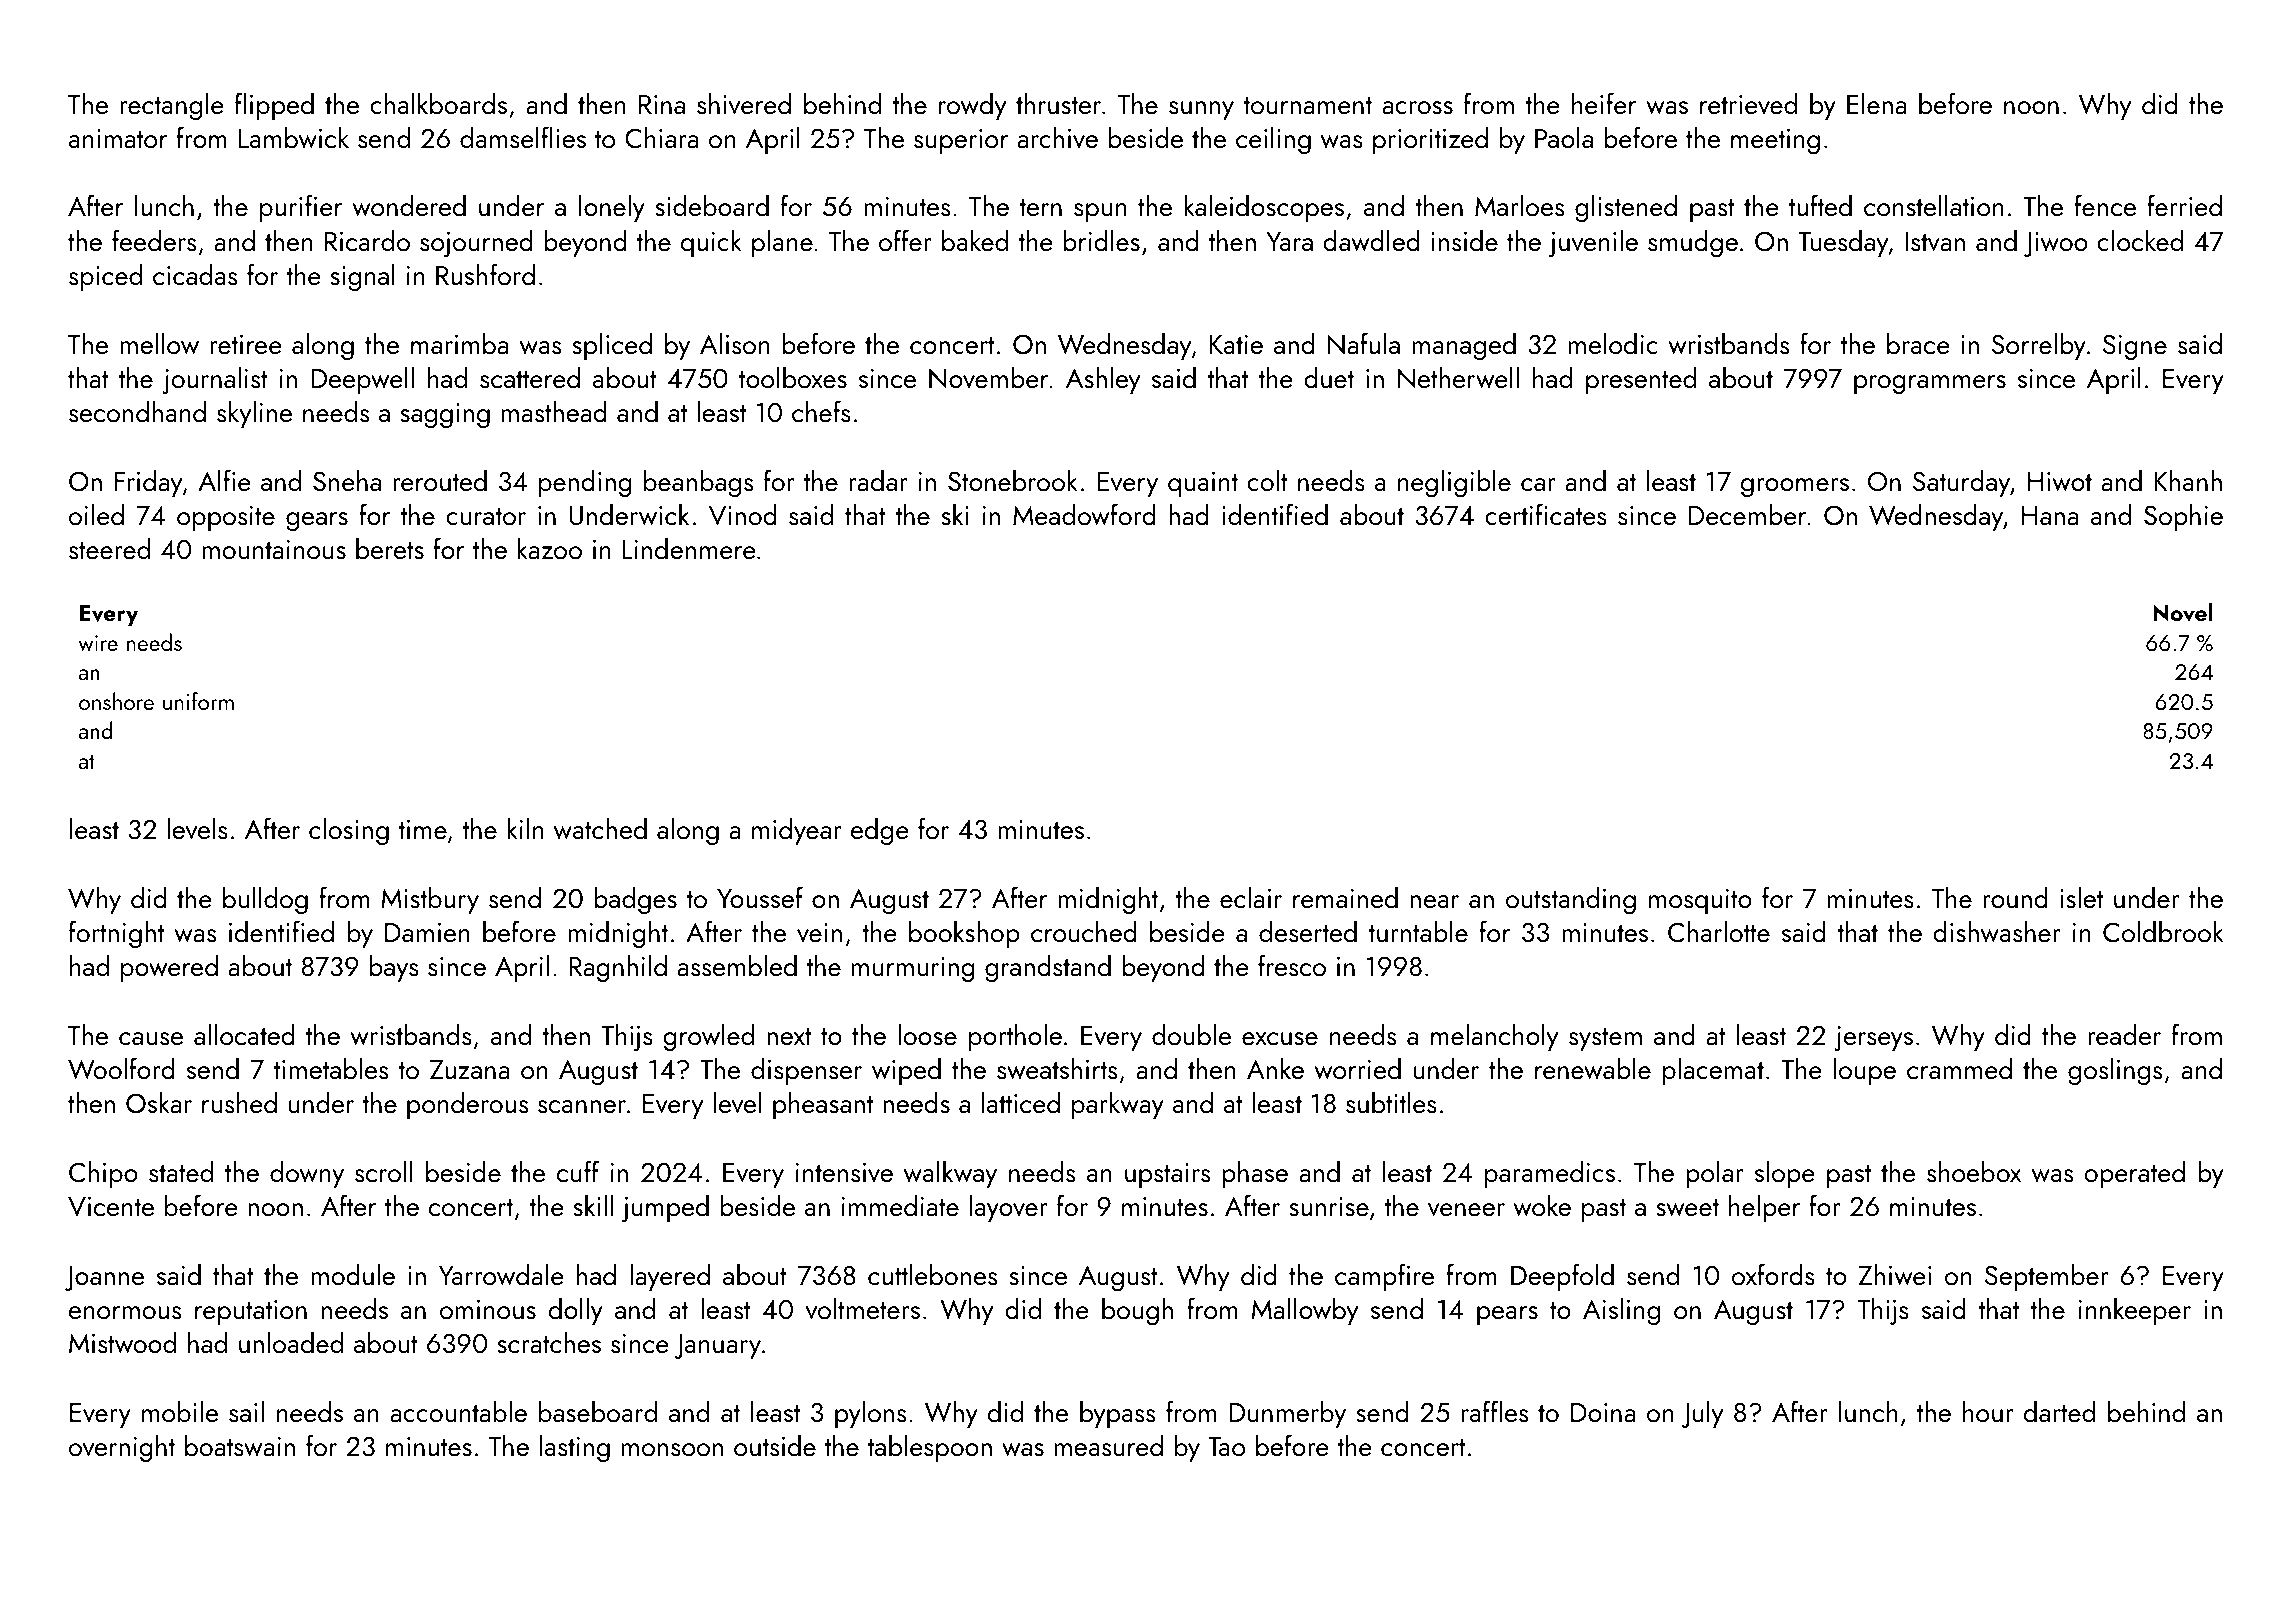 Image resolution: width=2292 pixels, height=1620 pixels. I want to click on placemat, so click(1713, 1071).
